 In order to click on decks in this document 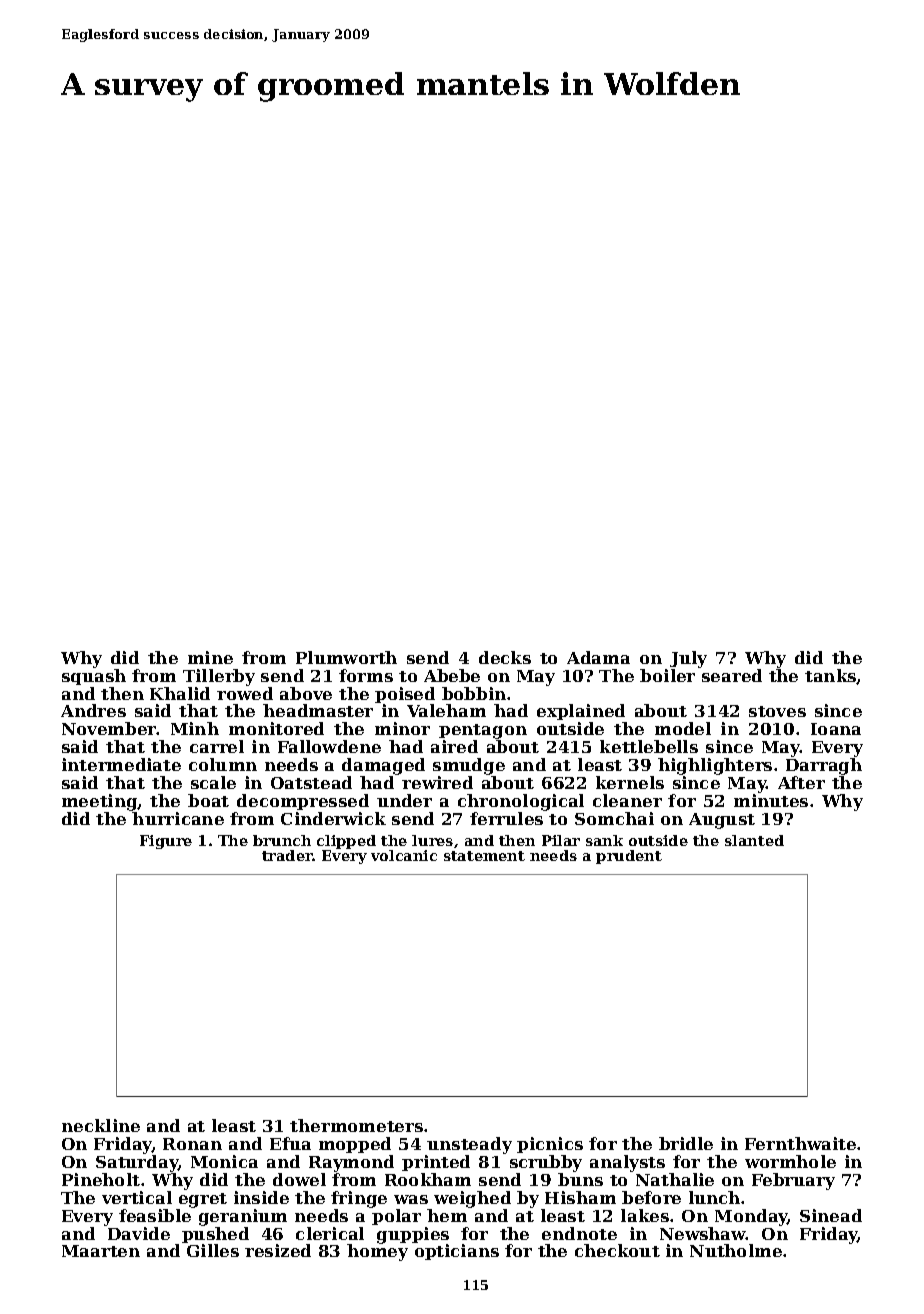, I will do `click(505, 657)`.
